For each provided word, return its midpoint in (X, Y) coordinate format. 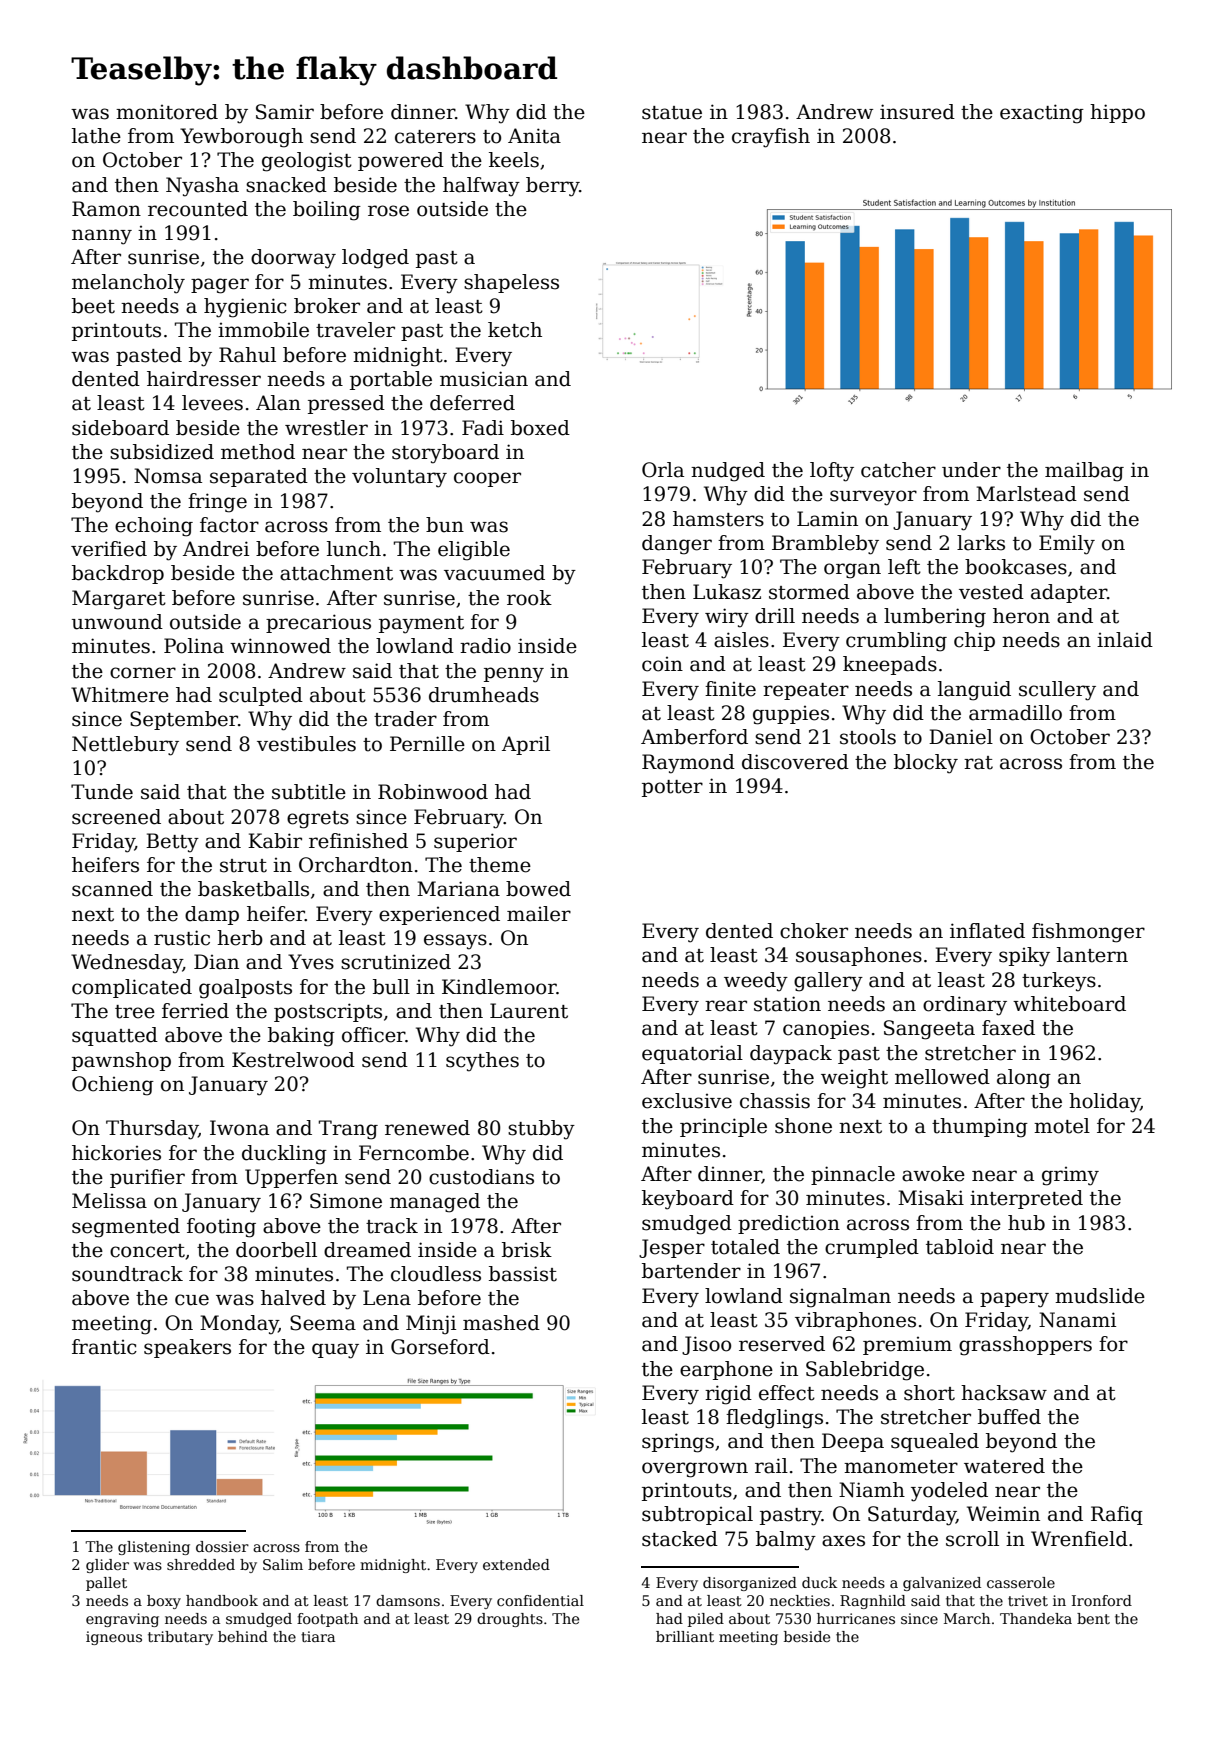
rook (529, 598)
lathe (96, 136)
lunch (354, 549)
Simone (346, 1201)
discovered (795, 762)
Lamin (827, 519)
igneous (114, 1638)
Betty (172, 843)
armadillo (1015, 713)
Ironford (1102, 1600)
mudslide (1100, 1296)
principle (723, 1127)
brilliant (685, 1636)
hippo (1117, 113)
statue (672, 113)
